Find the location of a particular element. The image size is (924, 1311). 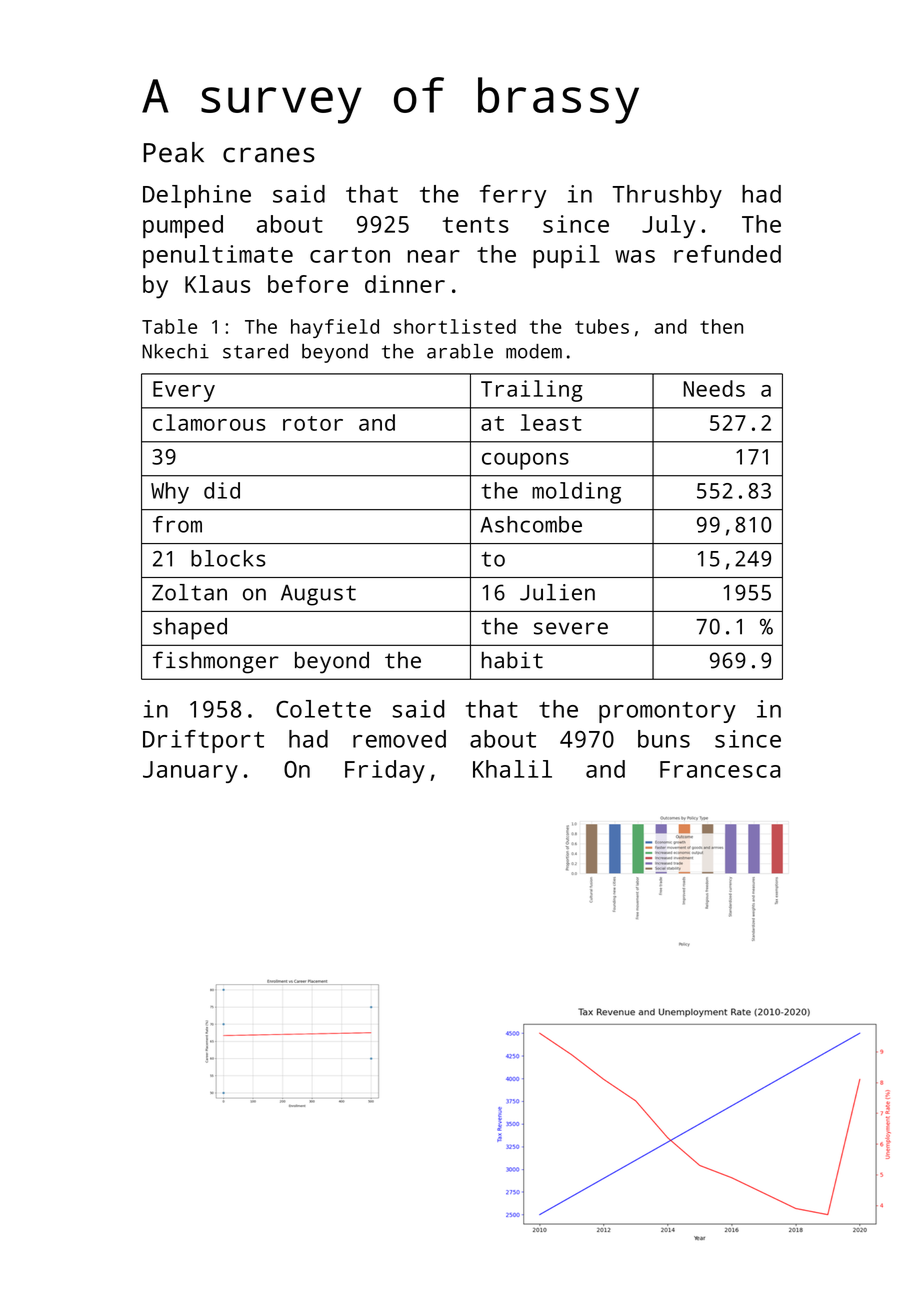

Driftport is located at coordinates (203, 741).
